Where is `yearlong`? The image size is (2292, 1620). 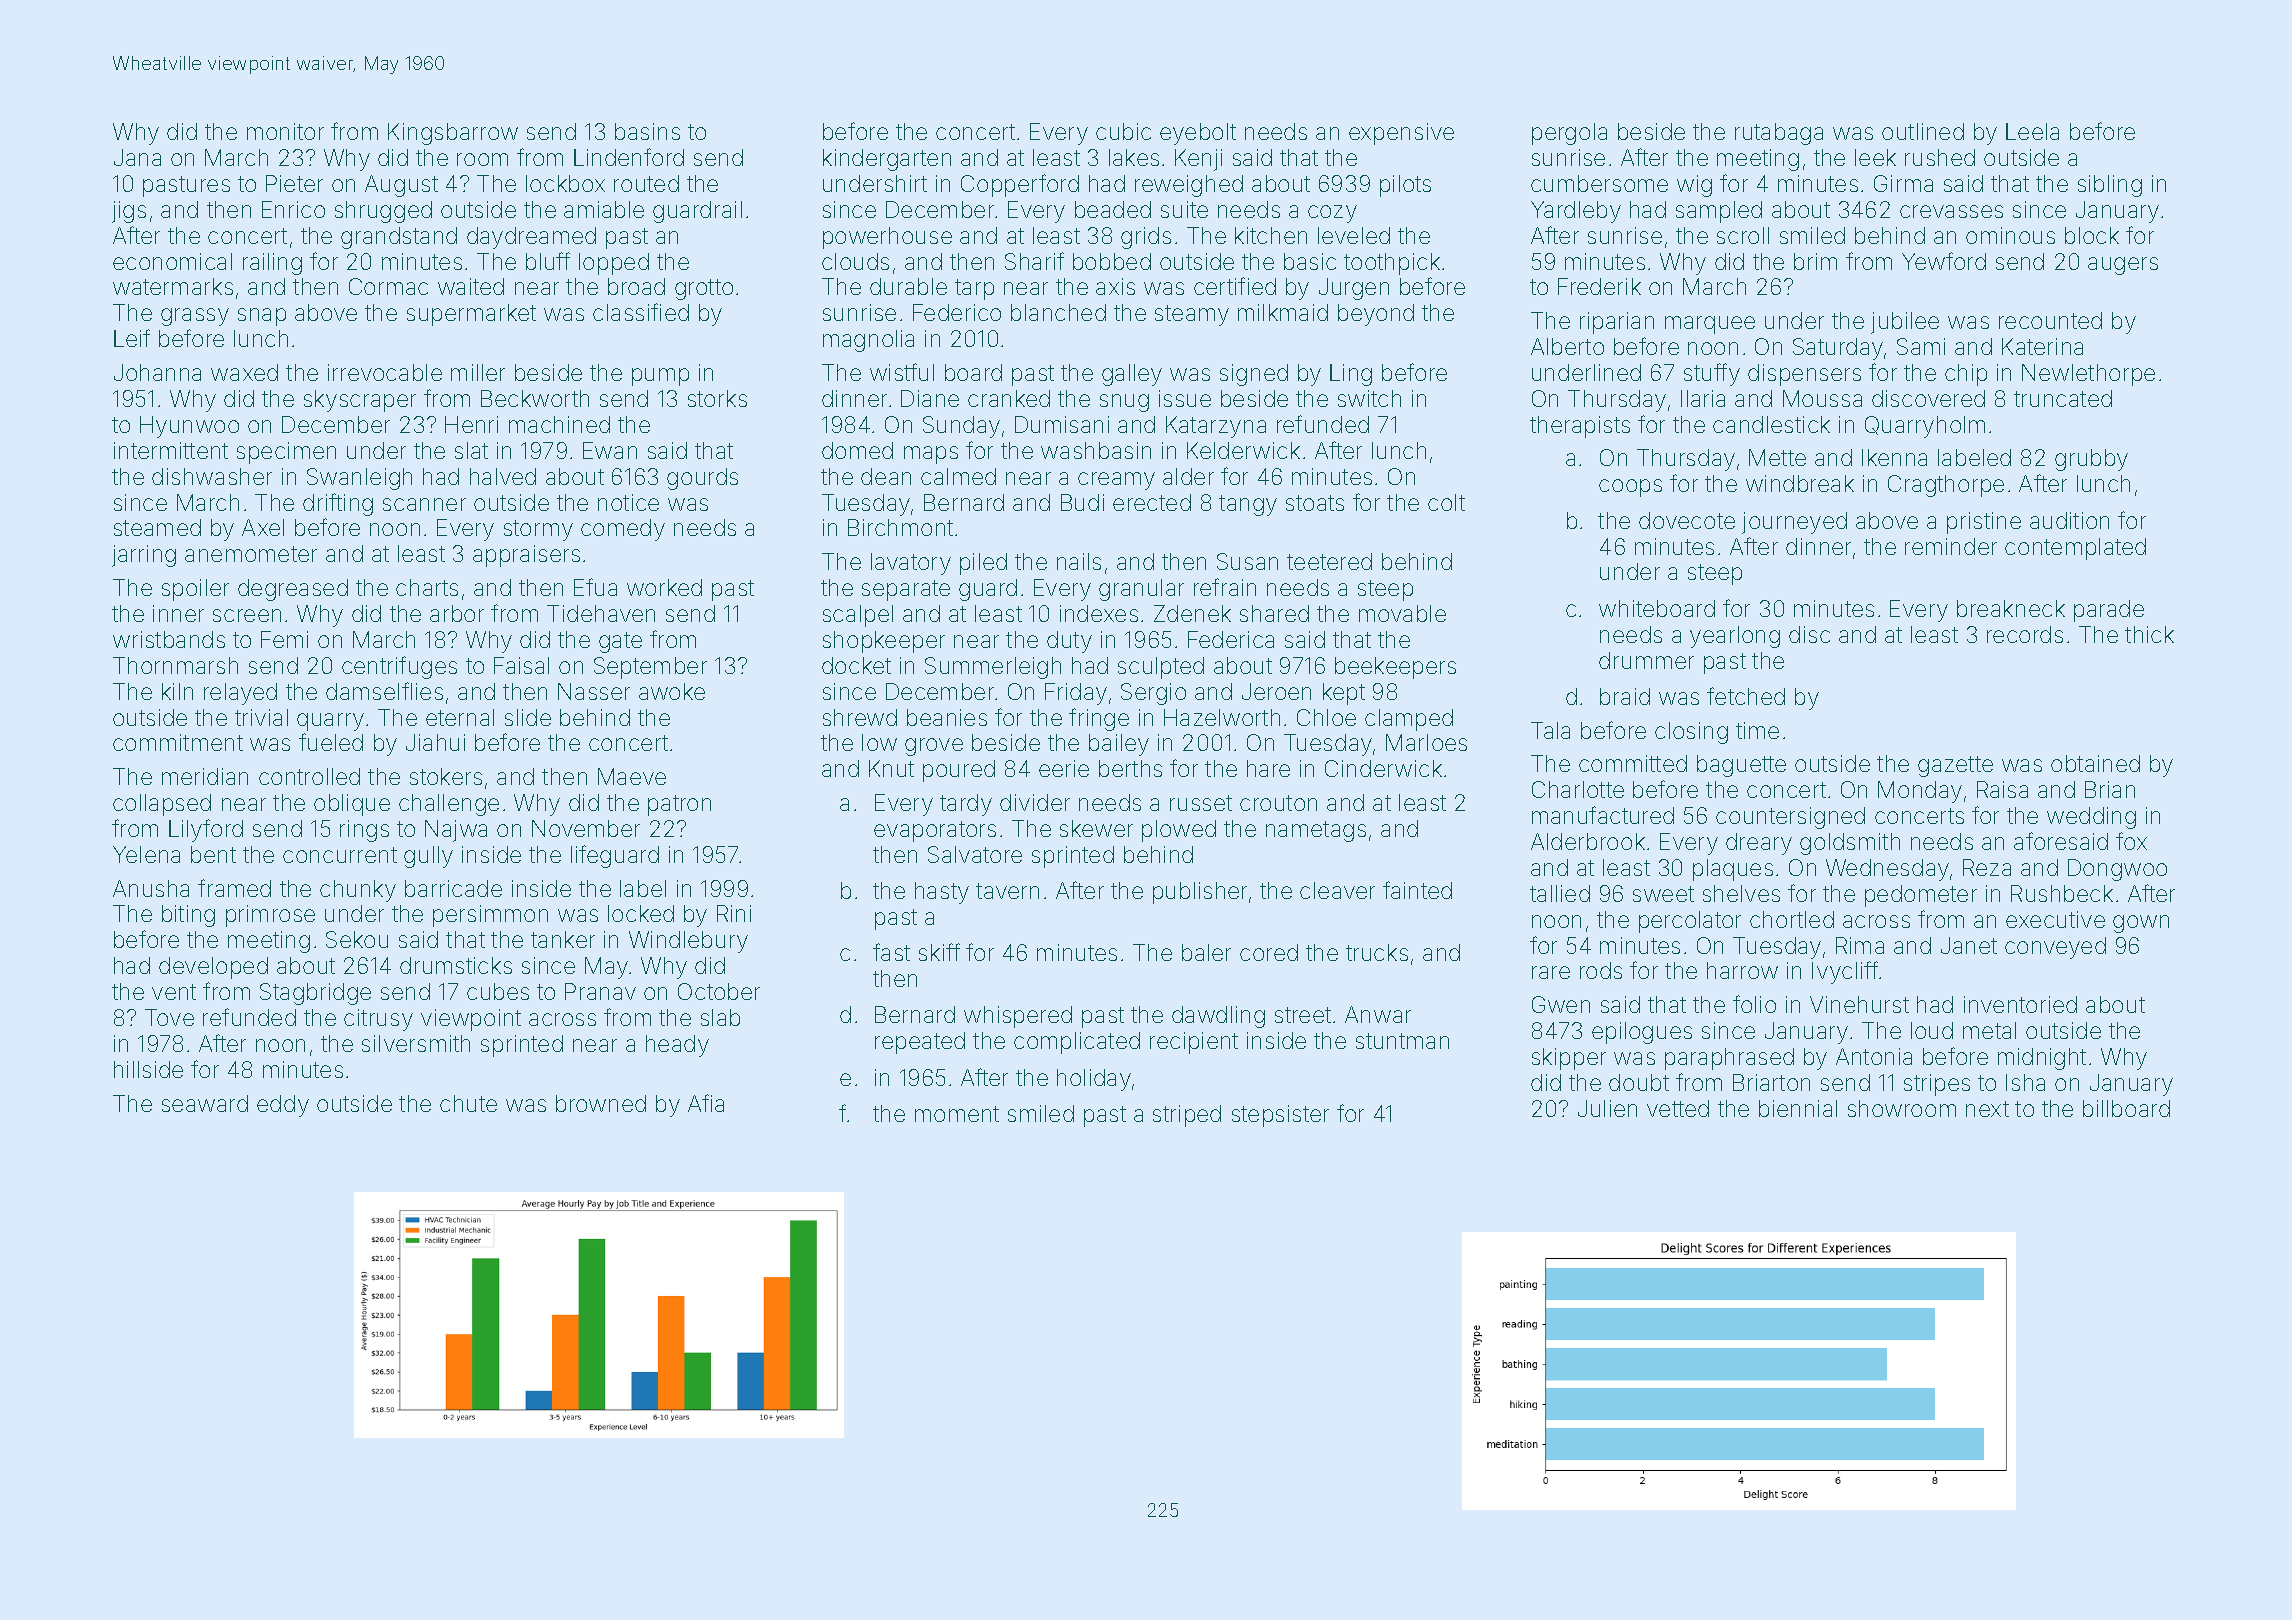
yearlong is located at coordinates (1735, 637).
